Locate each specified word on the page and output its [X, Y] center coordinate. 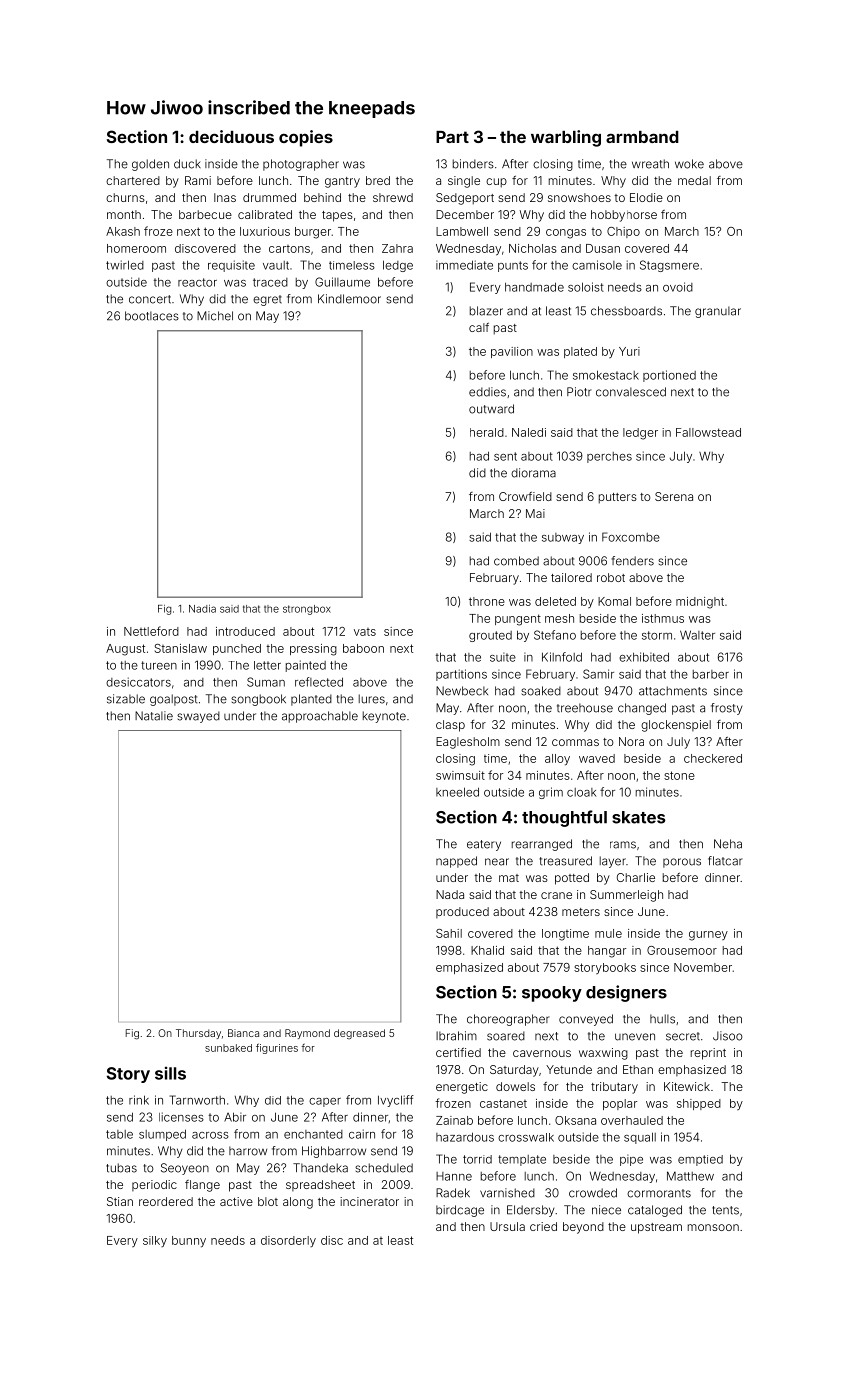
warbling [566, 138]
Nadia [202, 609]
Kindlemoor [349, 299]
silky [155, 1241]
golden [150, 165]
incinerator [369, 1201]
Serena [674, 496]
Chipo [623, 232]
